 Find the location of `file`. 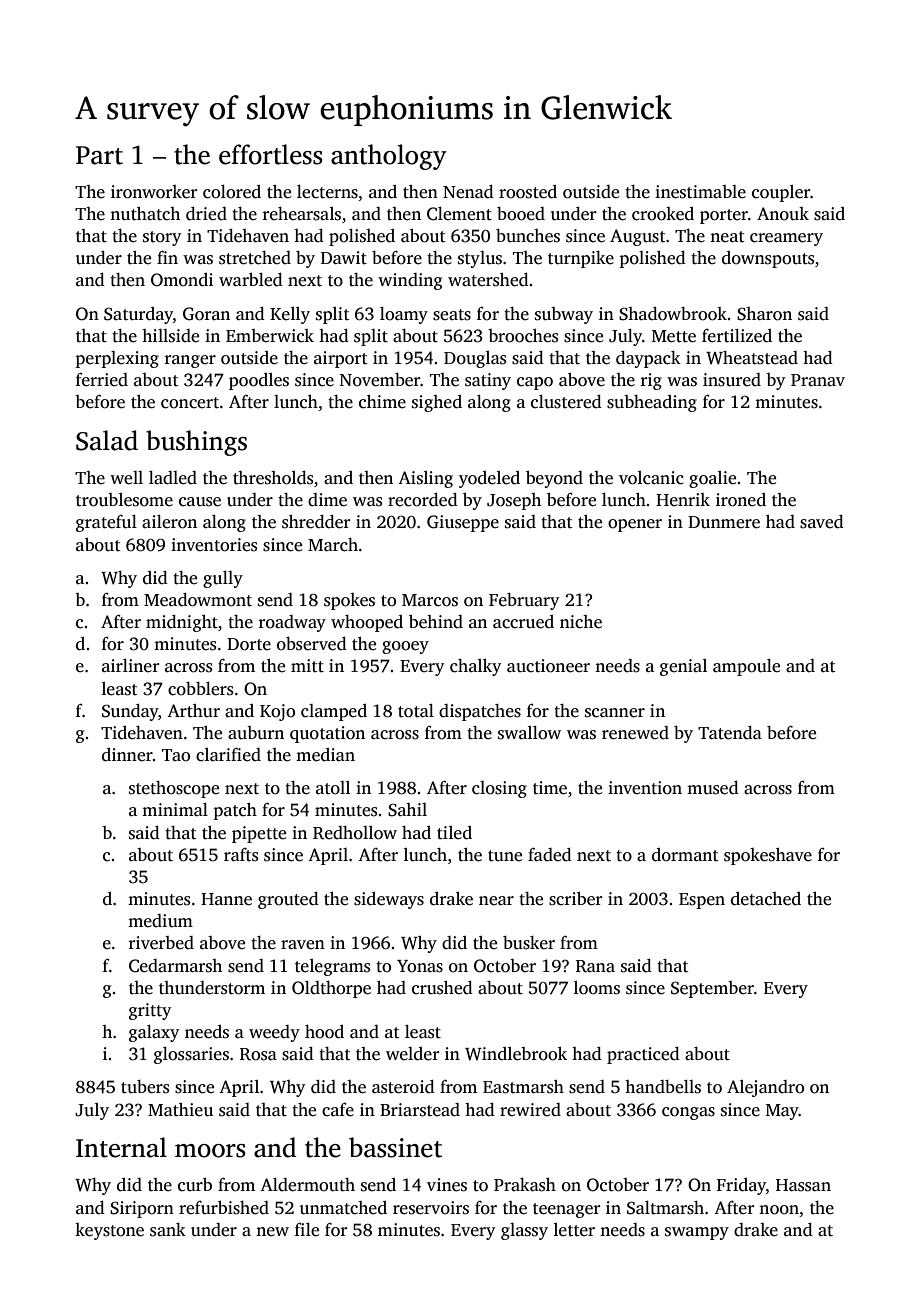

file is located at coordinates (307, 1230).
